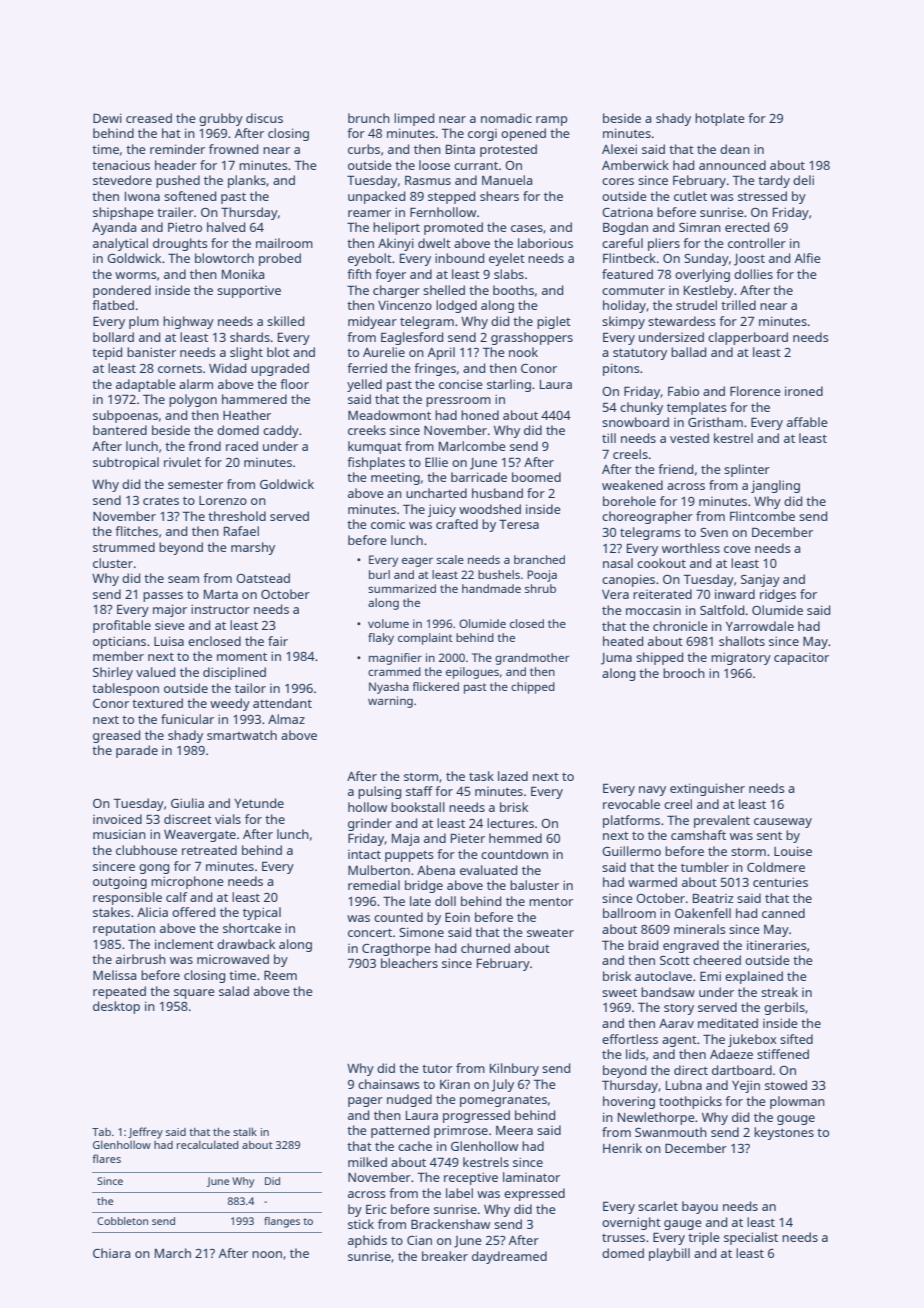 The image size is (924, 1308). Describe the element at coordinates (540, 588) in the page. I see `shrub` at that location.
